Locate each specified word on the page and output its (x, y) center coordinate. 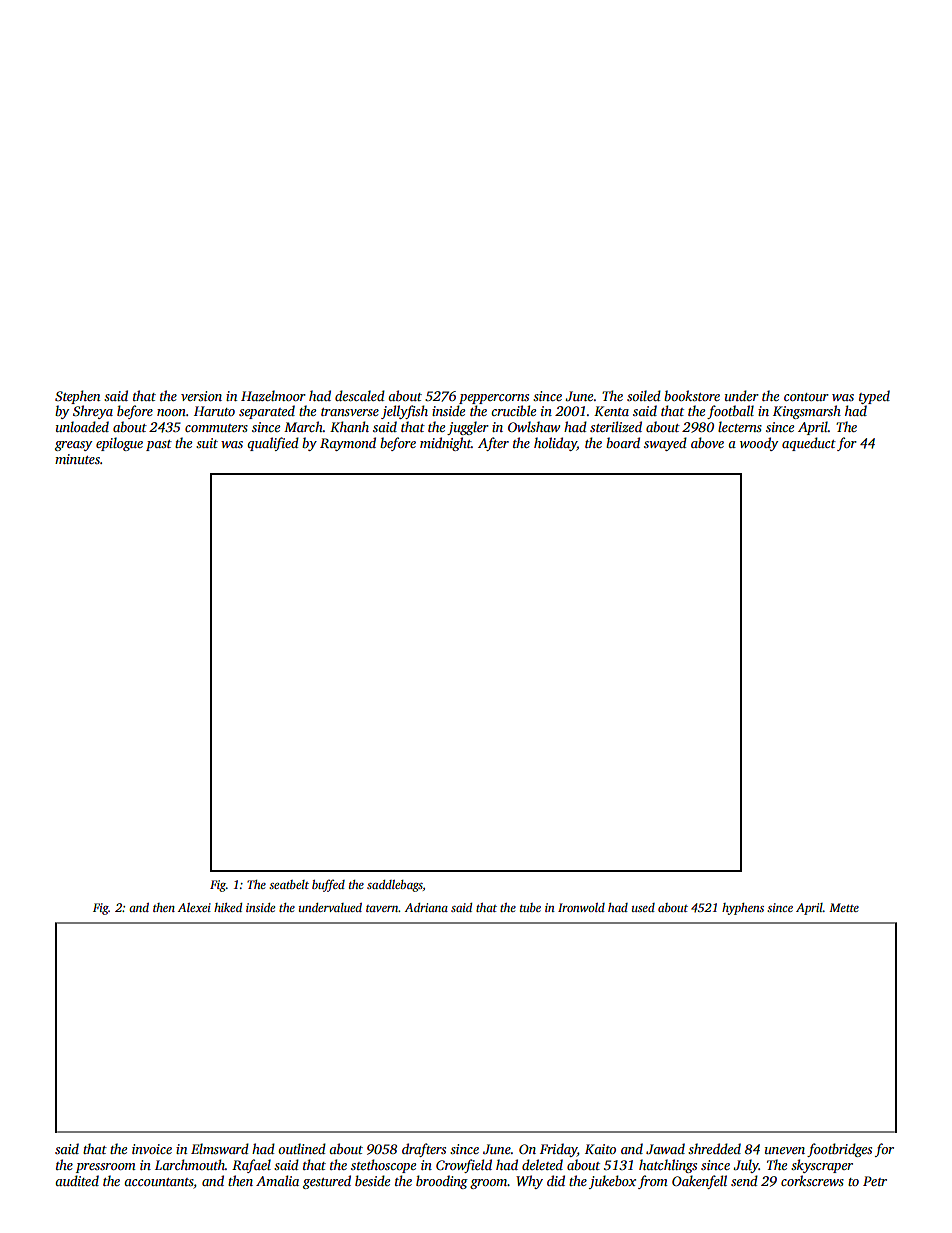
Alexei (194, 907)
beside (372, 1180)
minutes (77, 459)
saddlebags (395, 886)
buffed (328, 885)
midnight (445, 444)
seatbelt (289, 884)
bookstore (692, 395)
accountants (158, 1182)
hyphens (743, 909)
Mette (844, 907)
